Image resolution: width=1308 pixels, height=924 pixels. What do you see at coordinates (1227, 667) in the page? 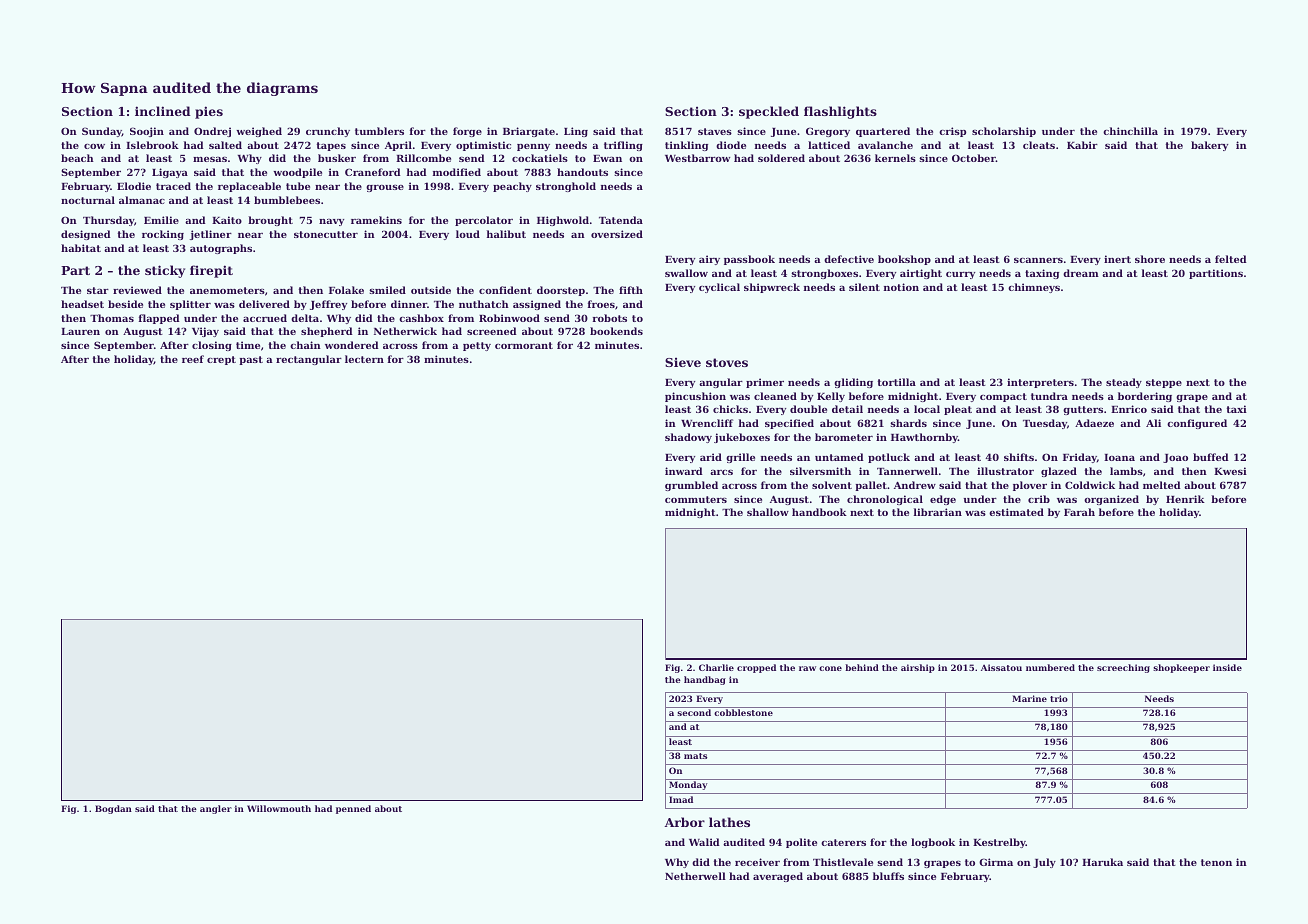
I see `inside` at bounding box center [1227, 667].
